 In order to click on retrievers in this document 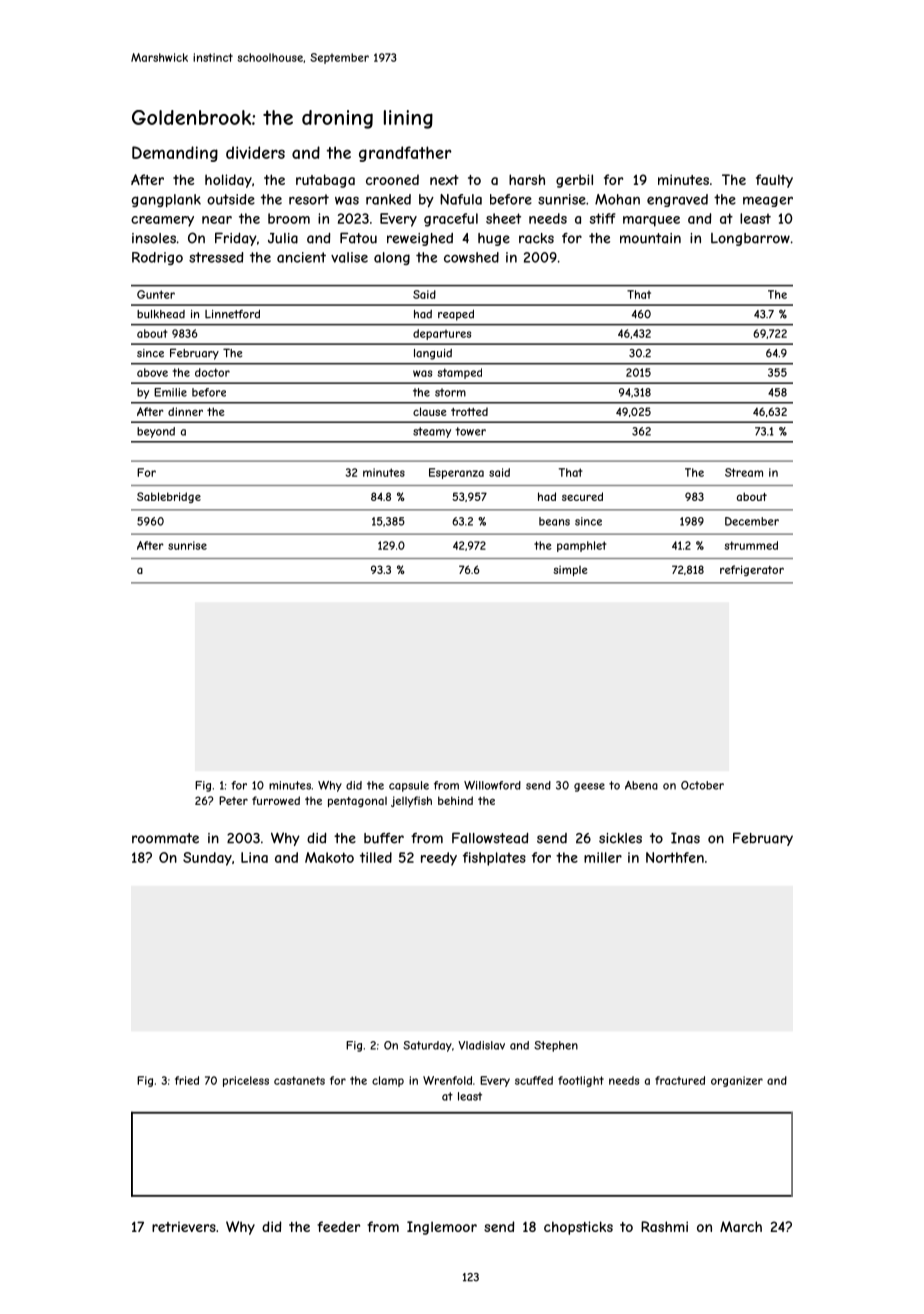, I will do `click(184, 1227)`.
